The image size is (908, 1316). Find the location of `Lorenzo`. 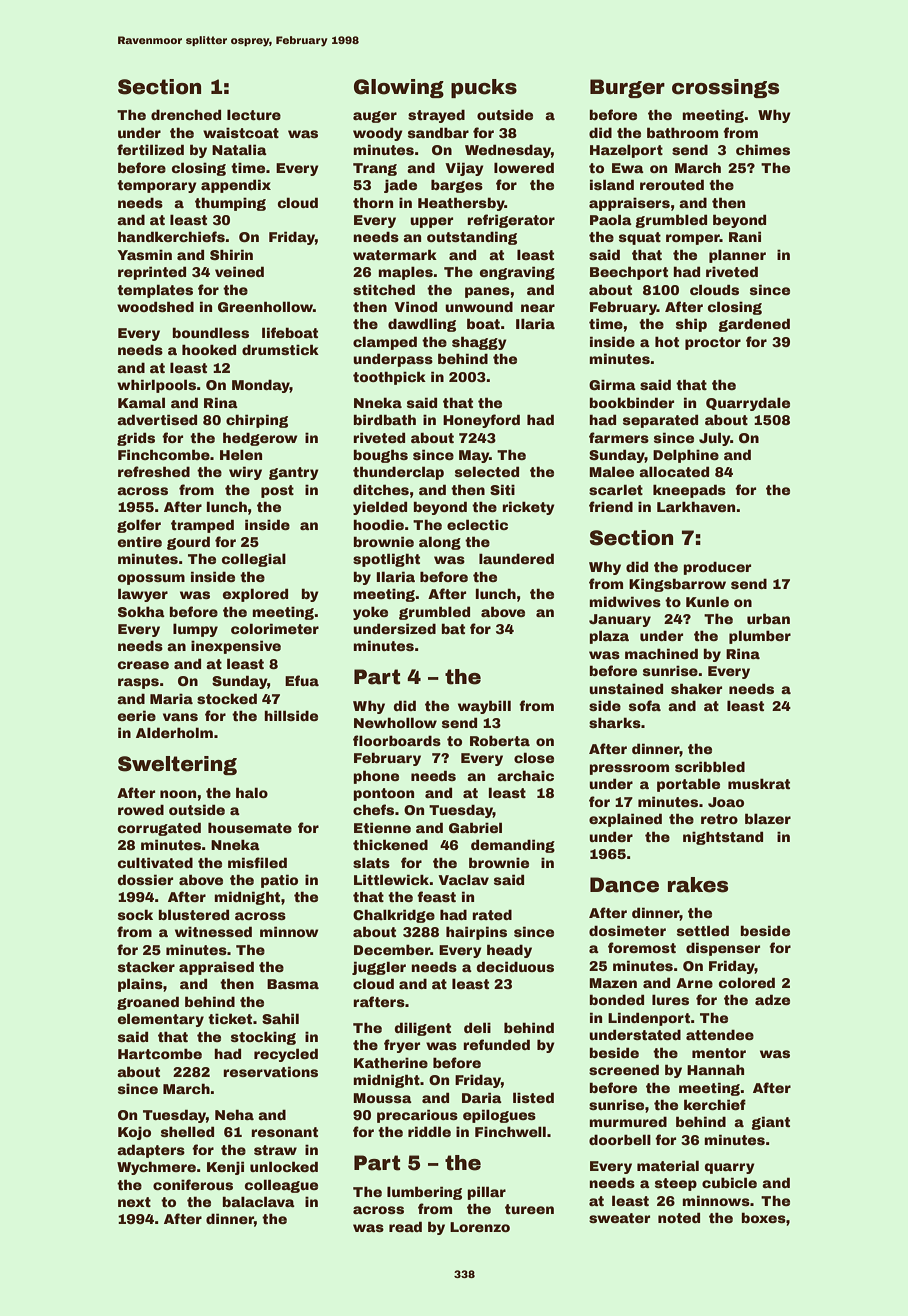

Lorenzo is located at coordinates (480, 1227).
